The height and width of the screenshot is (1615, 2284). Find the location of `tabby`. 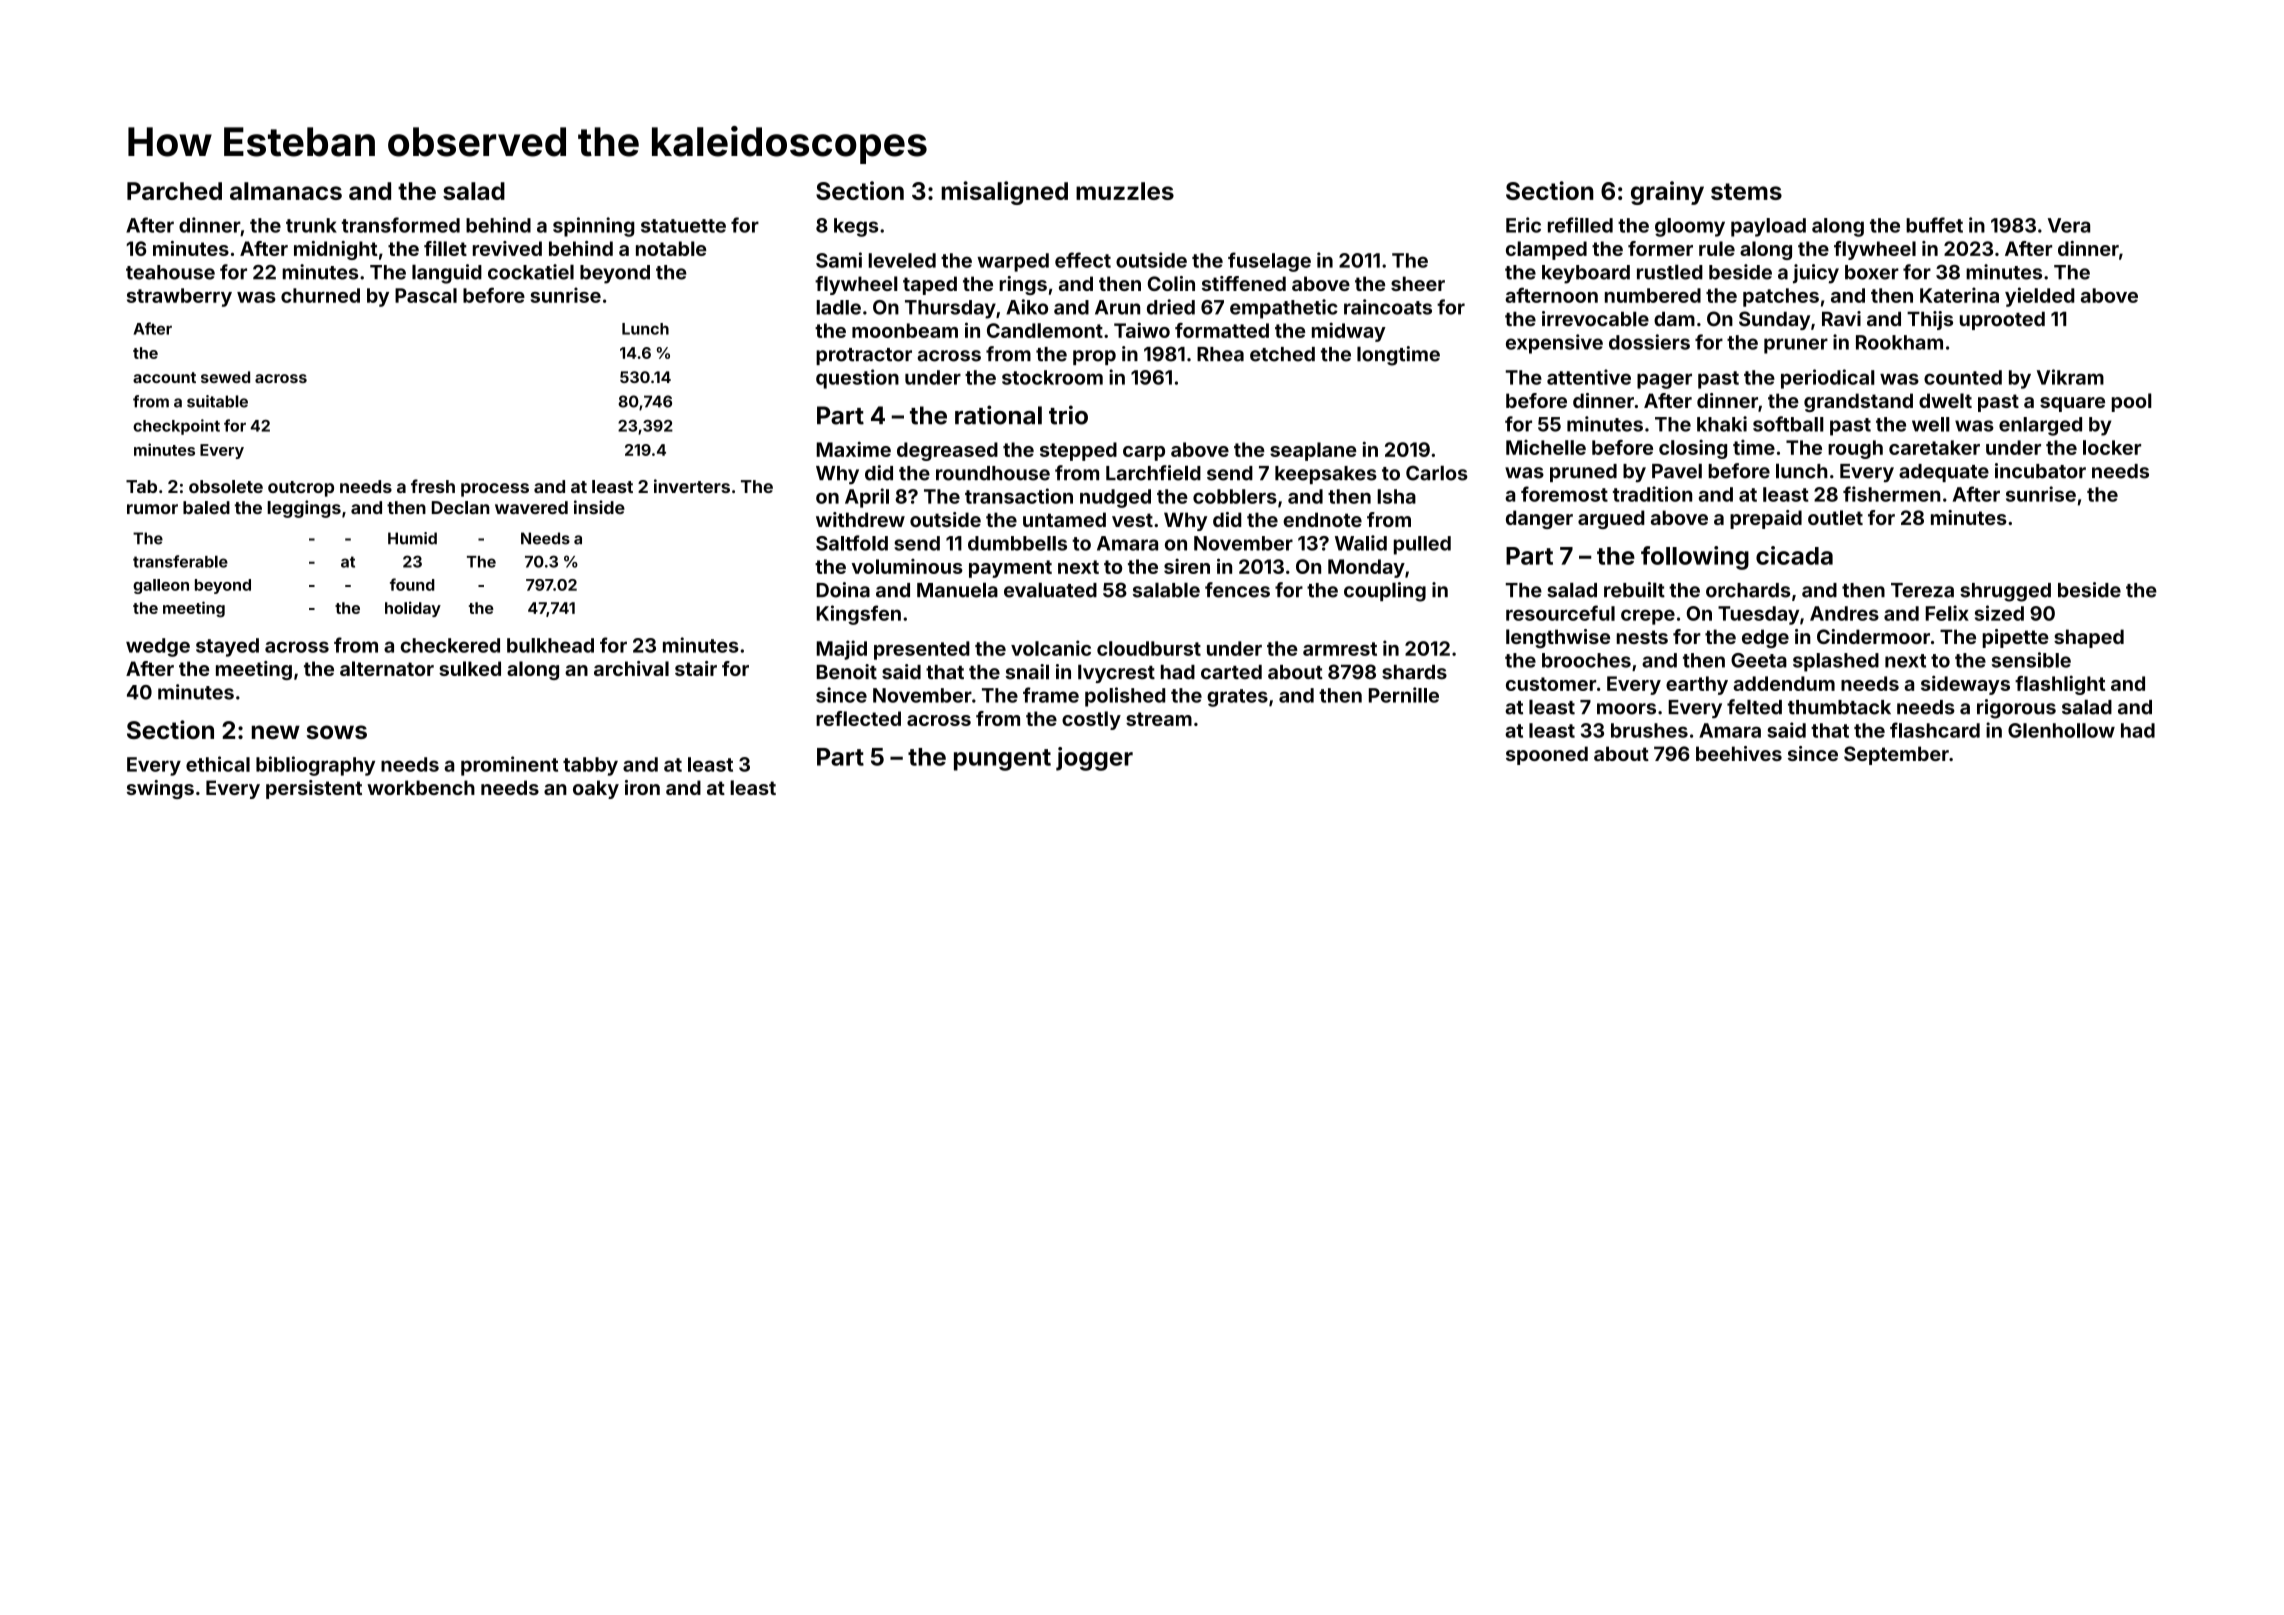

tabby is located at coordinates (590, 766).
